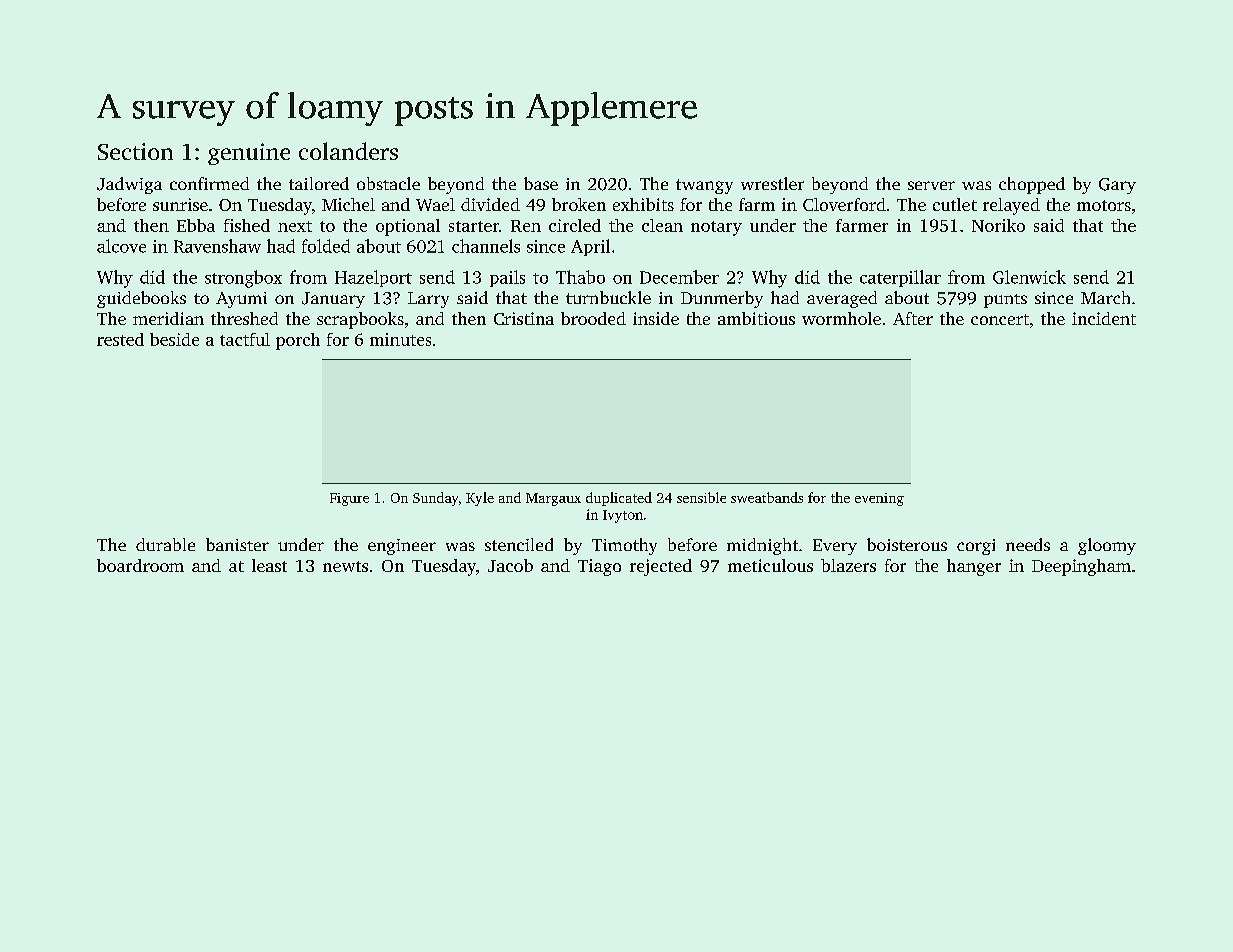  I want to click on concert, so click(1000, 319).
